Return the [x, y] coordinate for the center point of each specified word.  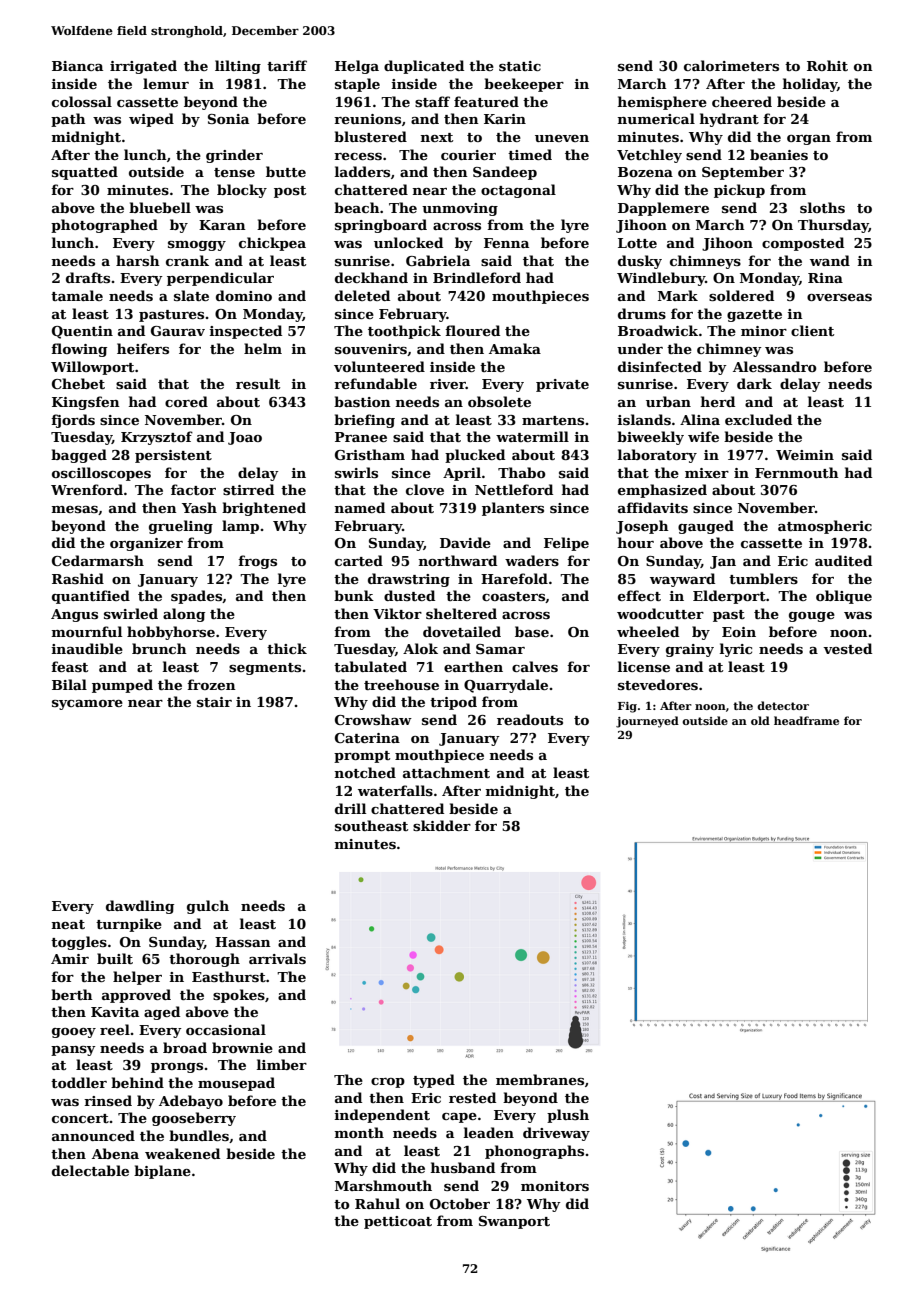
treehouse [401, 684]
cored [186, 401]
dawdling [140, 907]
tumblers [763, 578]
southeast [371, 825]
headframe [806, 720]
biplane [162, 1172]
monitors [555, 1186]
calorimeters [731, 65]
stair [214, 702]
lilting [238, 67]
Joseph [642, 527]
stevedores [658, 684]
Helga [357, 67]
